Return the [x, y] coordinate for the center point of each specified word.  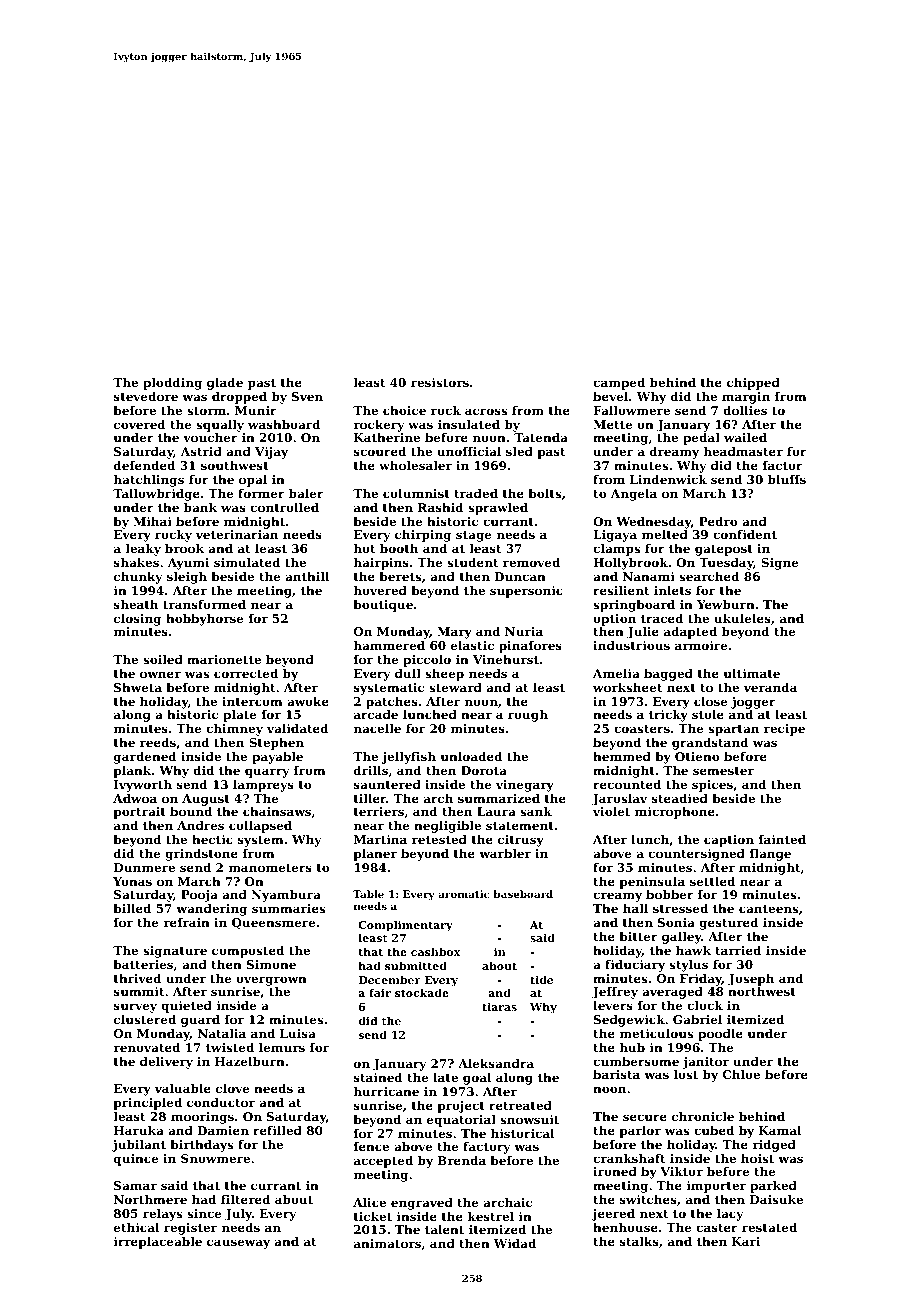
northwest [762, 991]
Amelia [616, 673]
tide [541, 979]
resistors [440, 382]
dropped [239, 398]
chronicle [703, 1116]
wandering [211, 910]
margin [746, 398]
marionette [224, 659]
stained [378, 1077]
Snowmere [215, 1158]
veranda [770, 687]
